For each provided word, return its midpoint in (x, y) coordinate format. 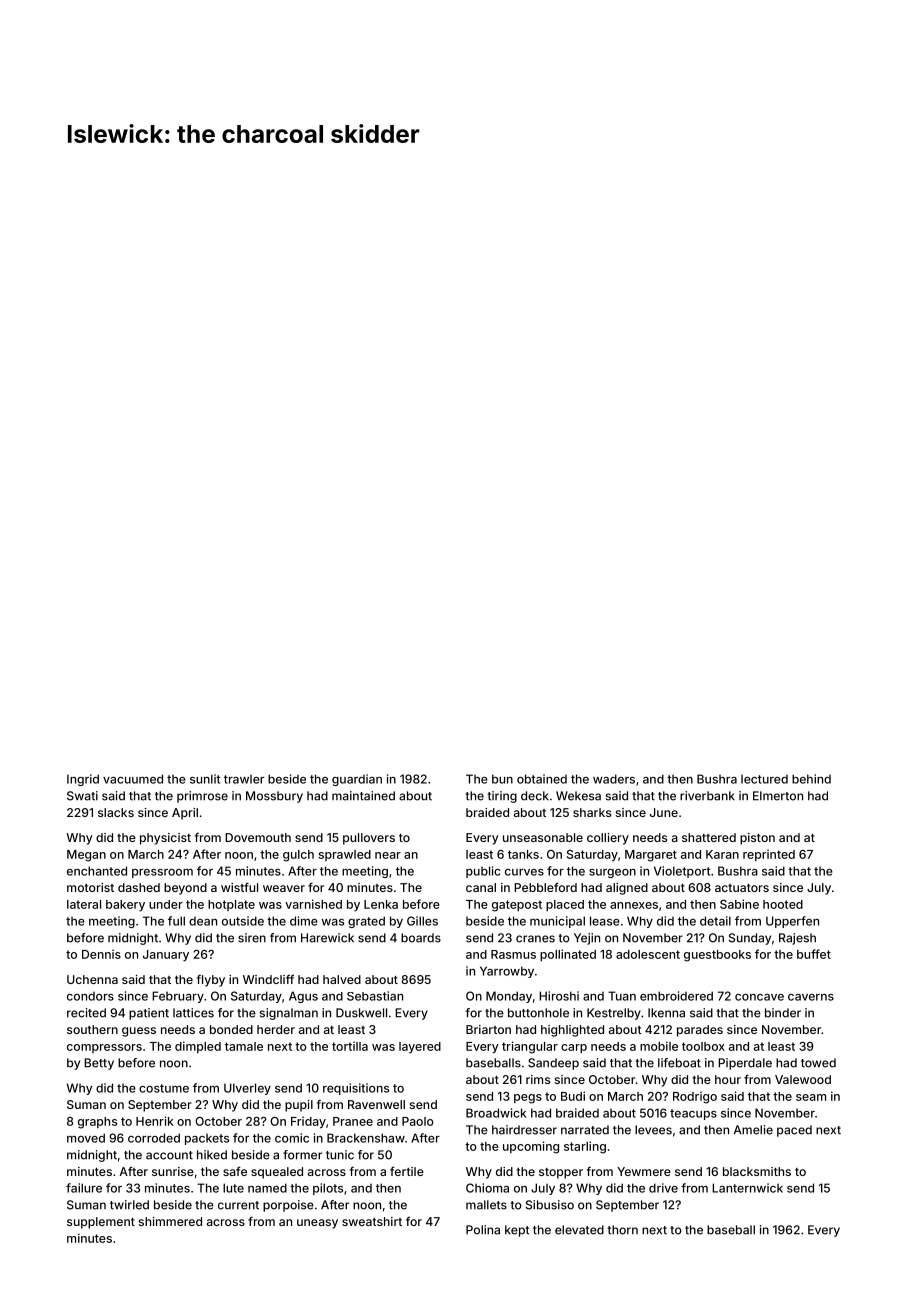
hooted (783, 904)
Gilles (422, 921)
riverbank (707, 796)
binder (783, 1013)
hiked (212, 1155)
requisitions (356, 1089)
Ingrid (83, 780)
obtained (542, 779)
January (166, 955)
